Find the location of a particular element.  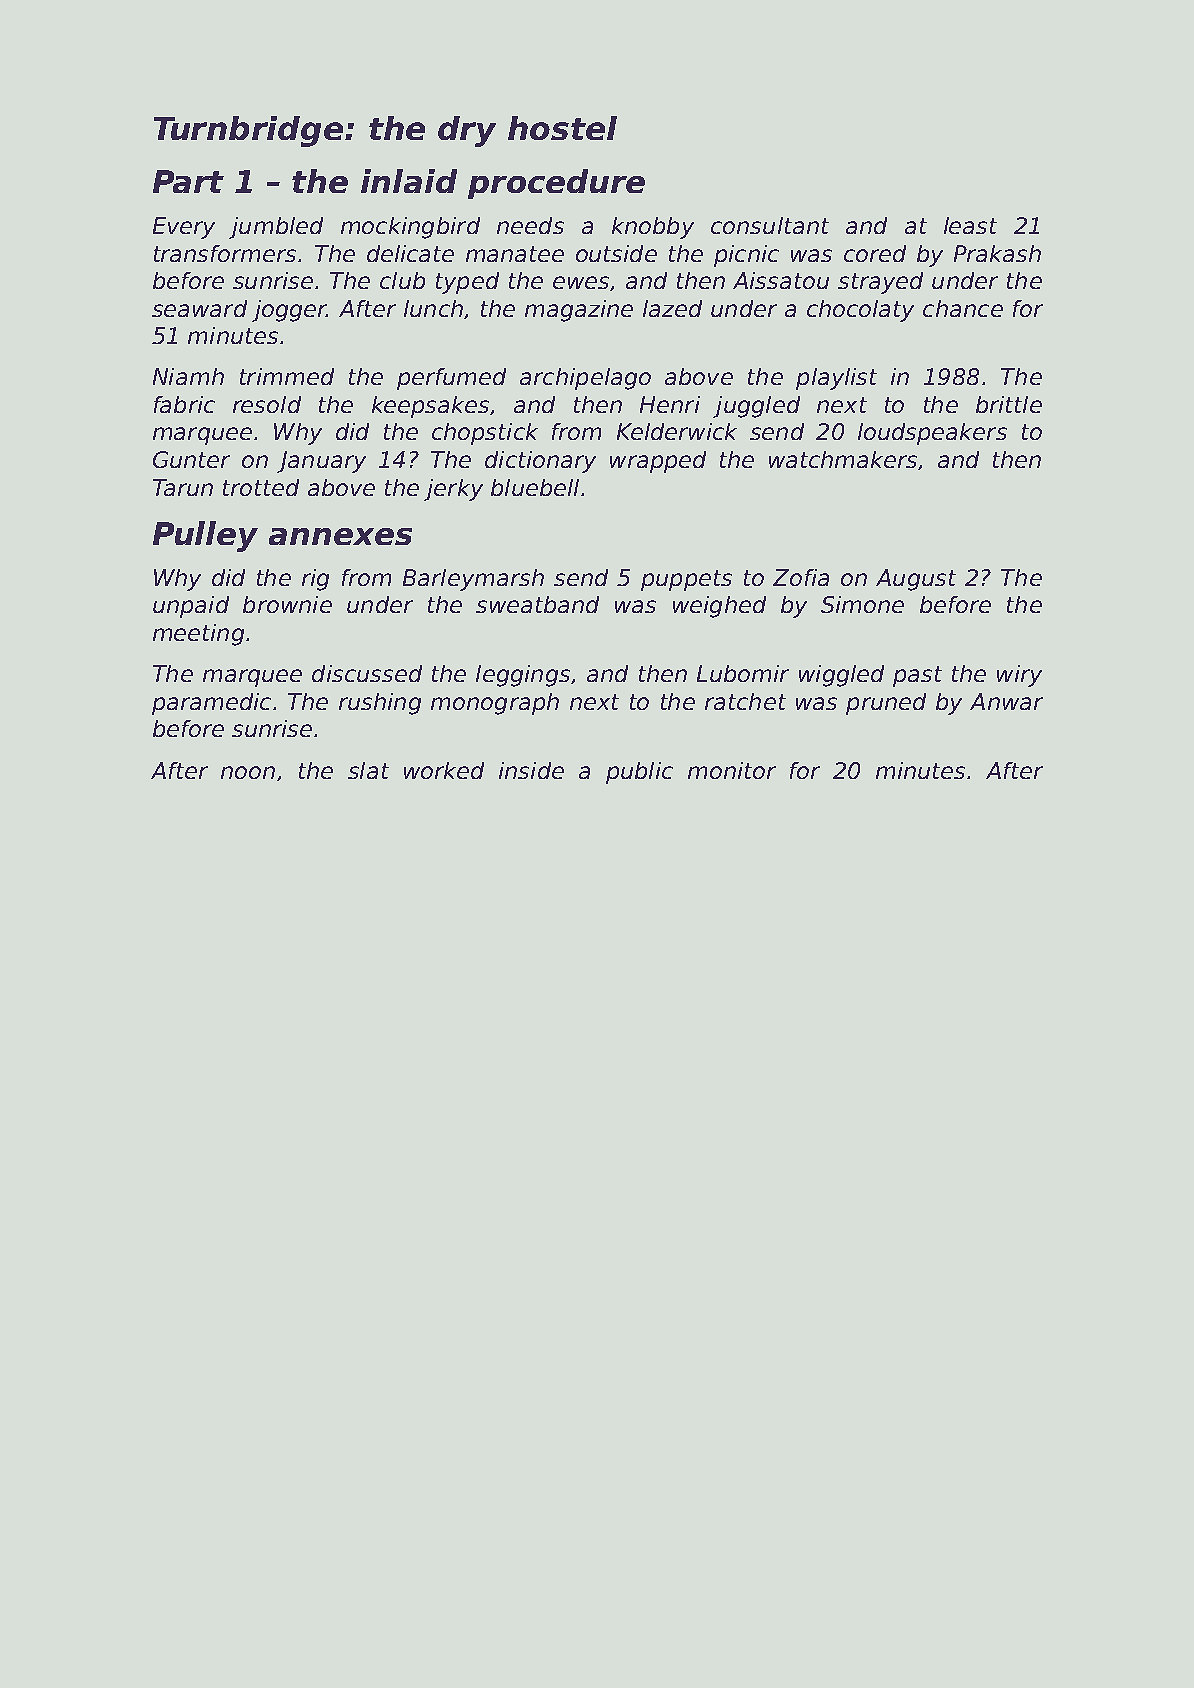

rig is located at coordinates (315, 580).
